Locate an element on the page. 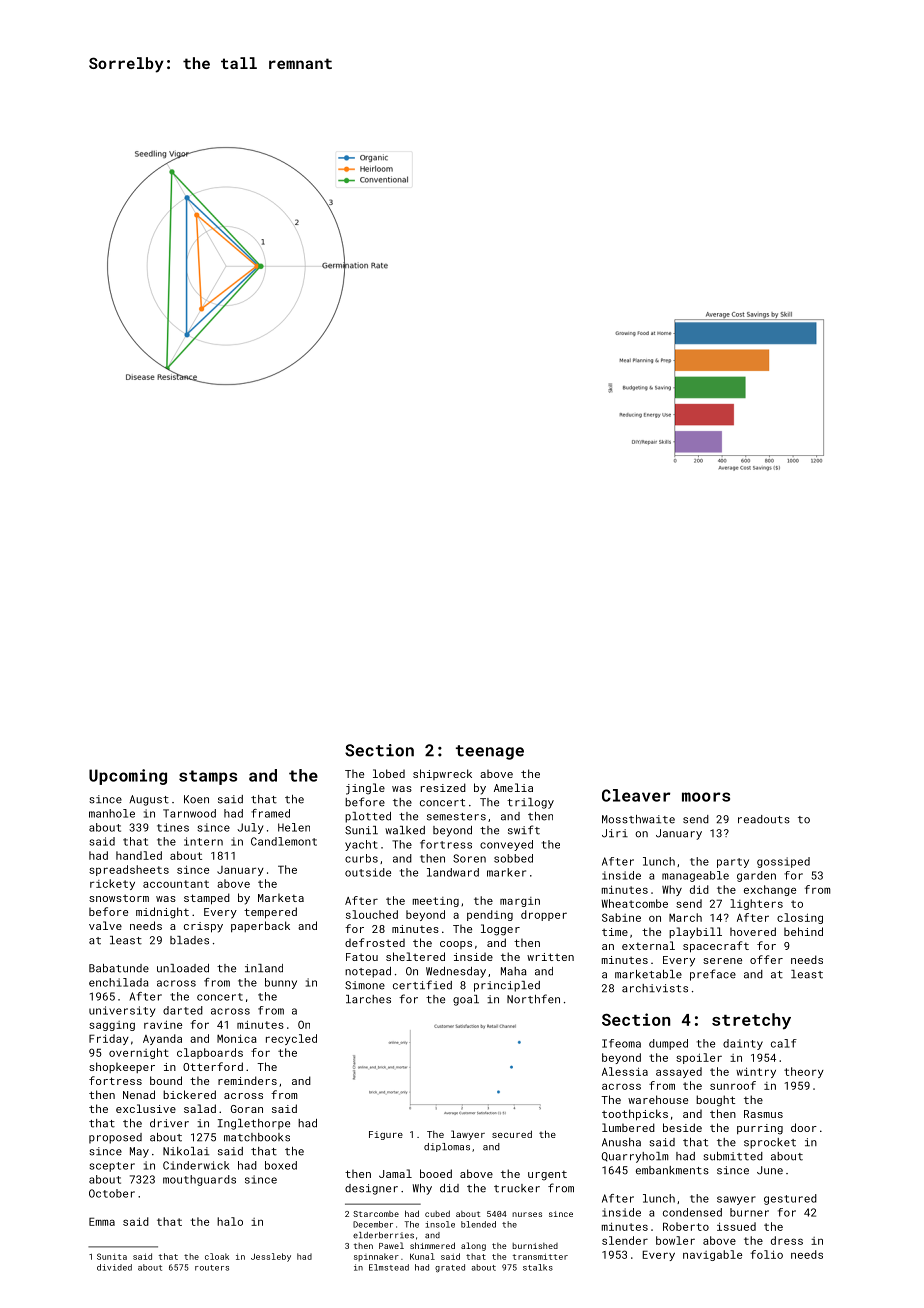 This document has height=1308, width=924. matchbooks is located at coordinates (257, 1137).
